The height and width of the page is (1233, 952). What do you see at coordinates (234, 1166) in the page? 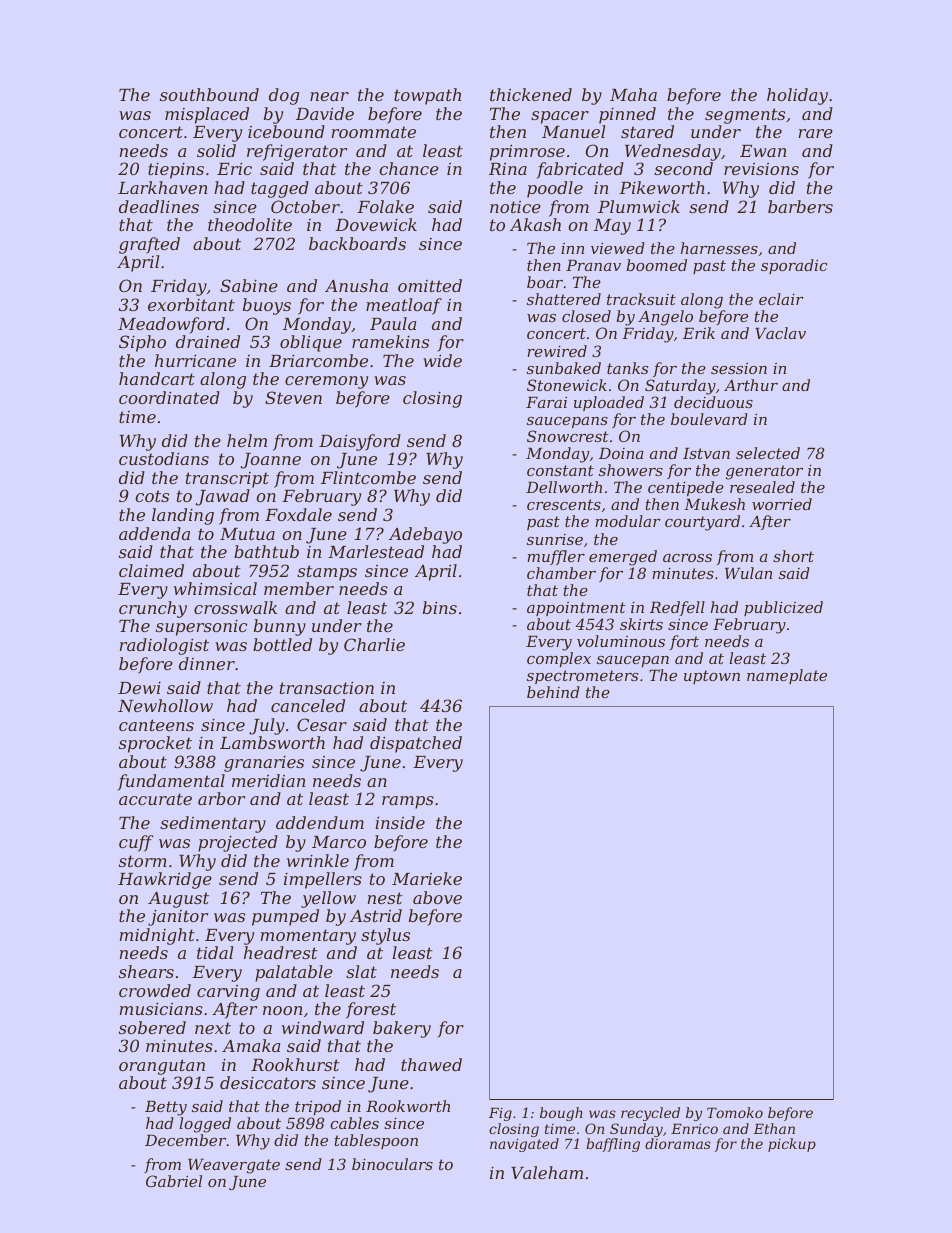
I see `Weavergate` at bounding box center [234, 1166].
